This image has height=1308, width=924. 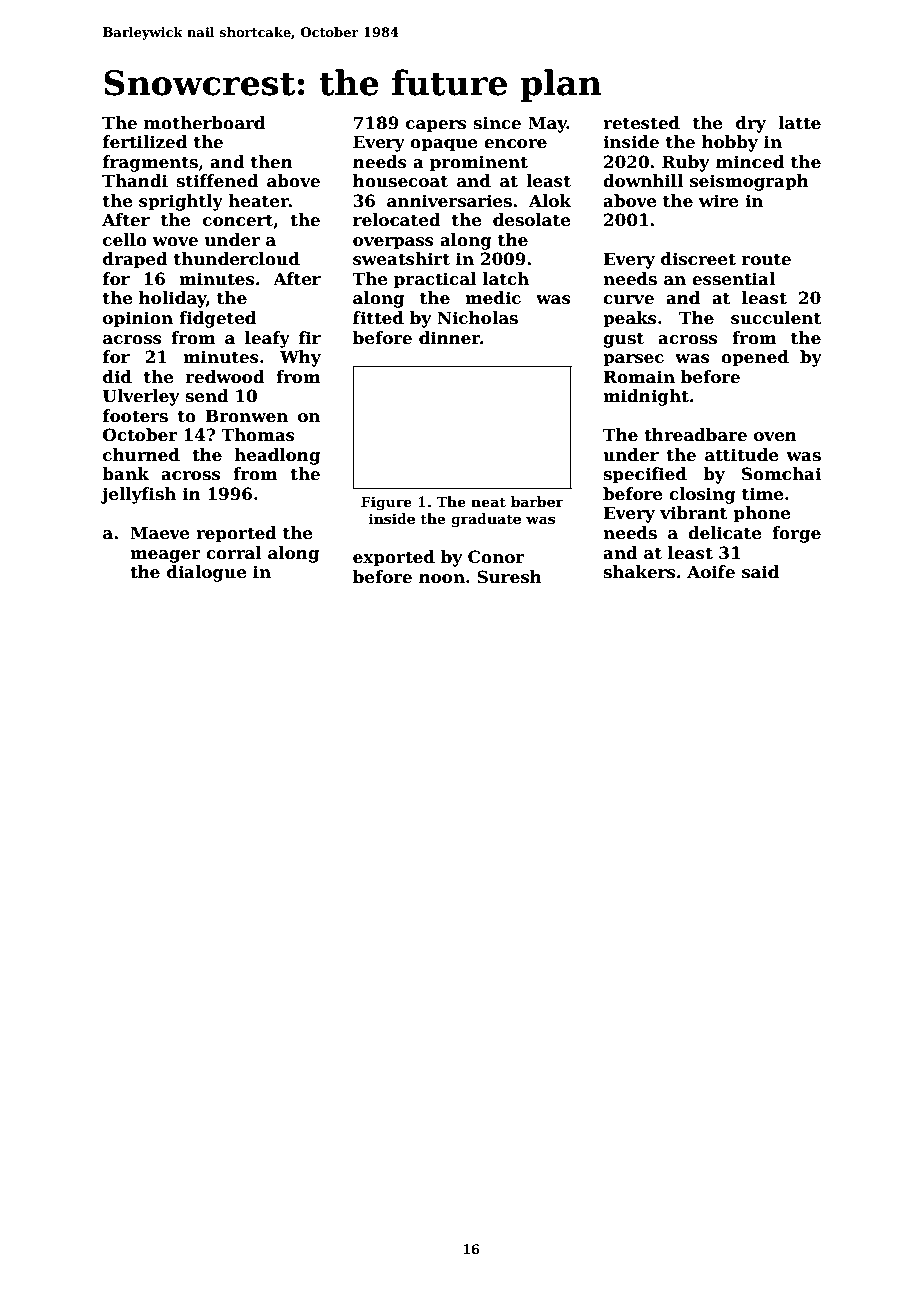 What do you see at coordinates (698, 259) in the image?
I see `discreet` at bounding box center [698, 259].
